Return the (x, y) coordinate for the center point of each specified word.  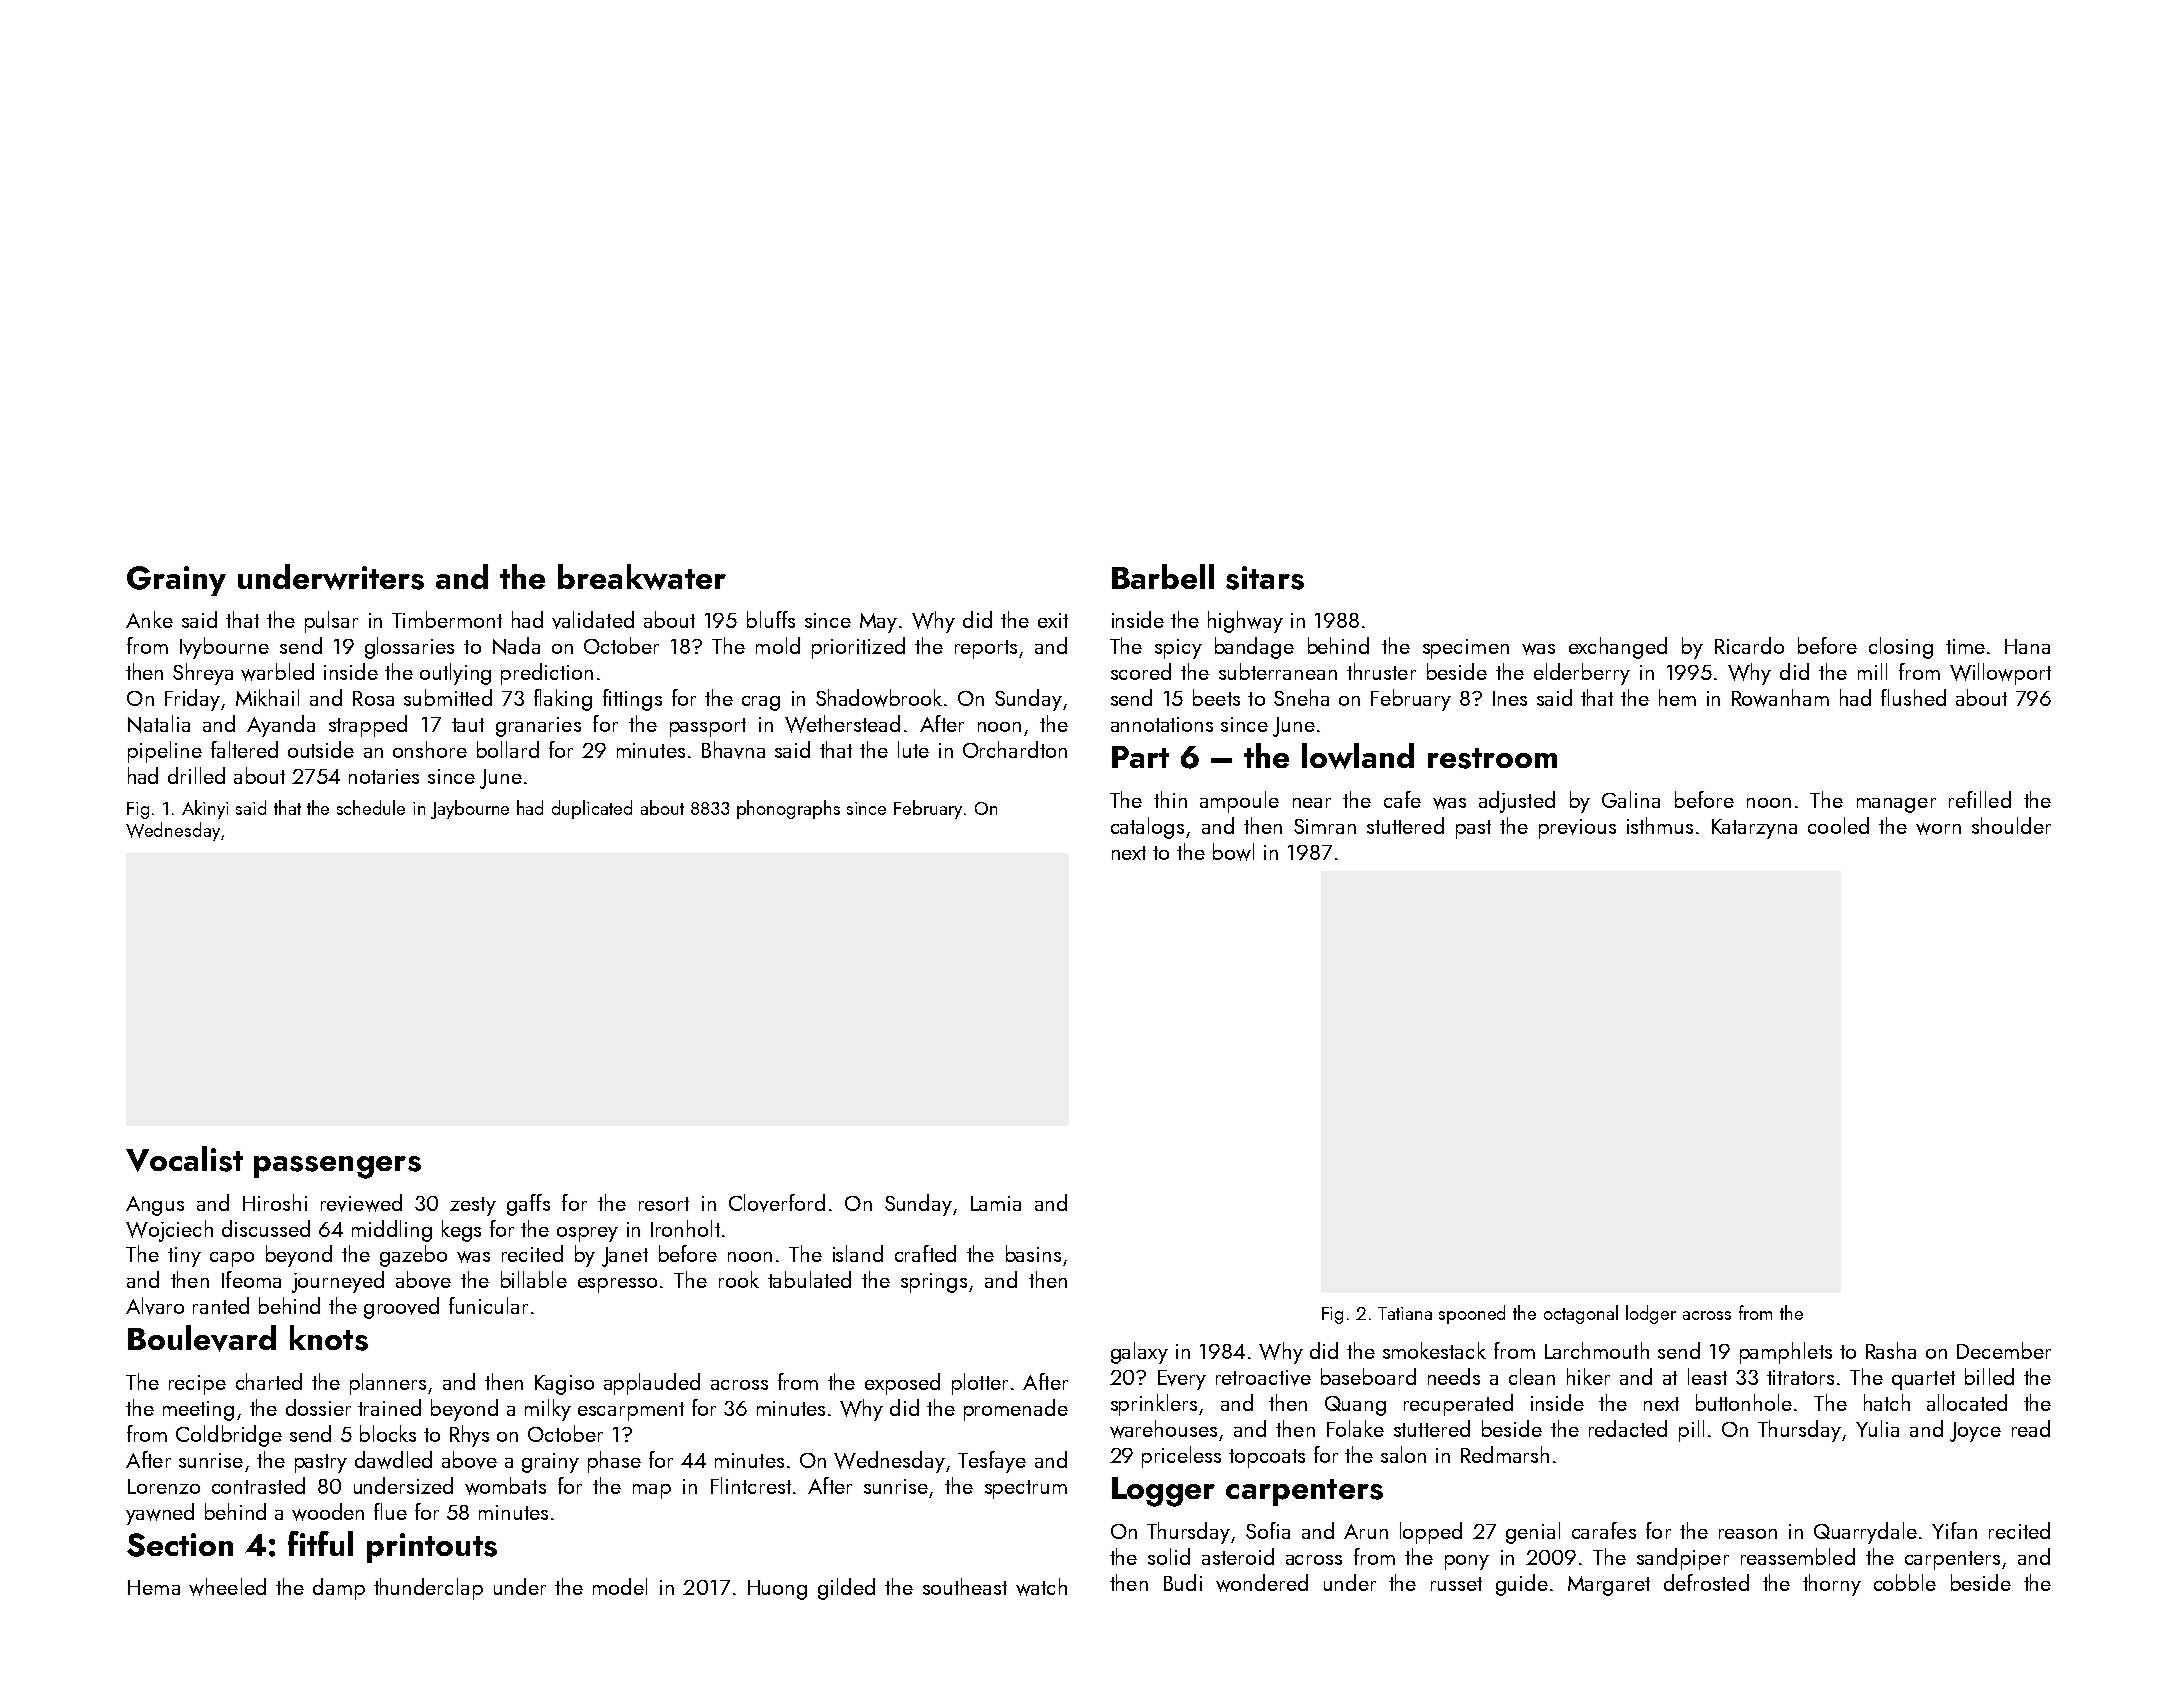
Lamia (996, 1203)
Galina (1631, 799)
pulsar (331, 622)
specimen (1466, 649)
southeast (965, 1586)
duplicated (592, 809)
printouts (432, 1548)
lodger (1651, 1314)
